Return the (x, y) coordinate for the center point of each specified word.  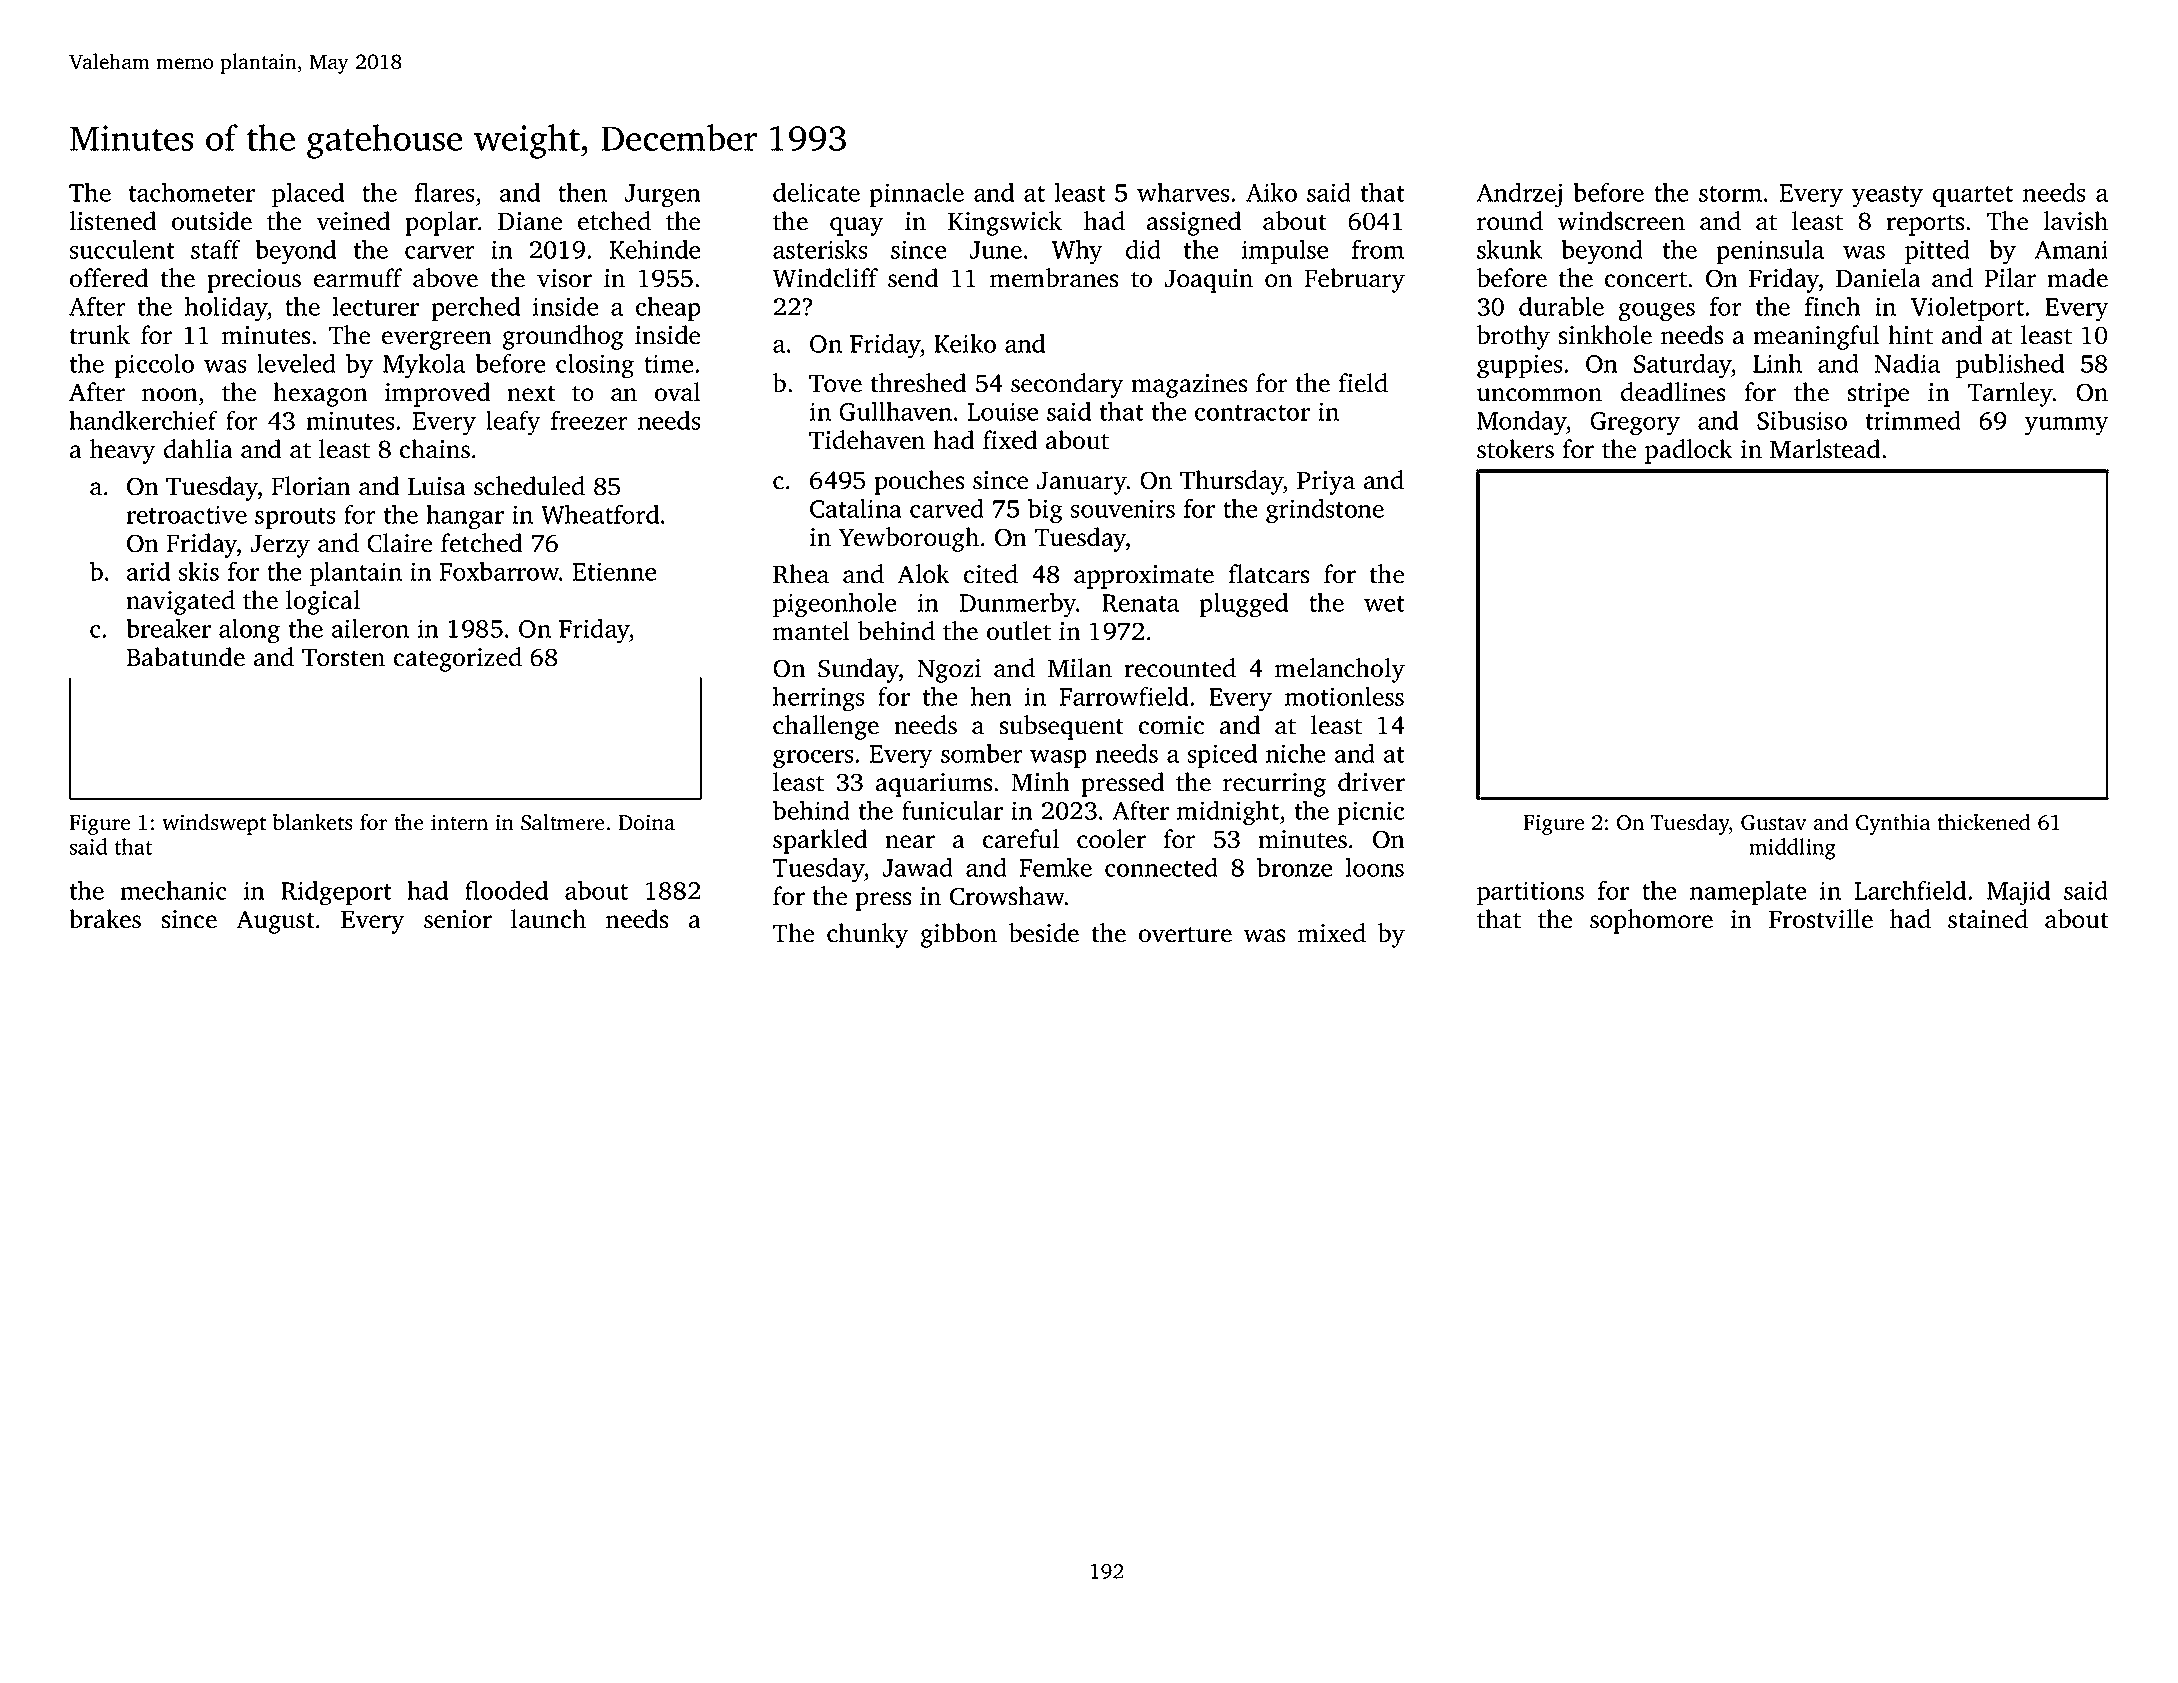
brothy (1513, 337)
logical (323, 602)
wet (1384, 604)
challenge (826, 727)
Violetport (1967, 308)
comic (1171, 725)
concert (1646, 279)
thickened (1984, 822)
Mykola (424, 366)
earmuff (358, 278)
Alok (923, 574)
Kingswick (1005, 223)
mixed (1332, 933)
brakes (105, 919)
